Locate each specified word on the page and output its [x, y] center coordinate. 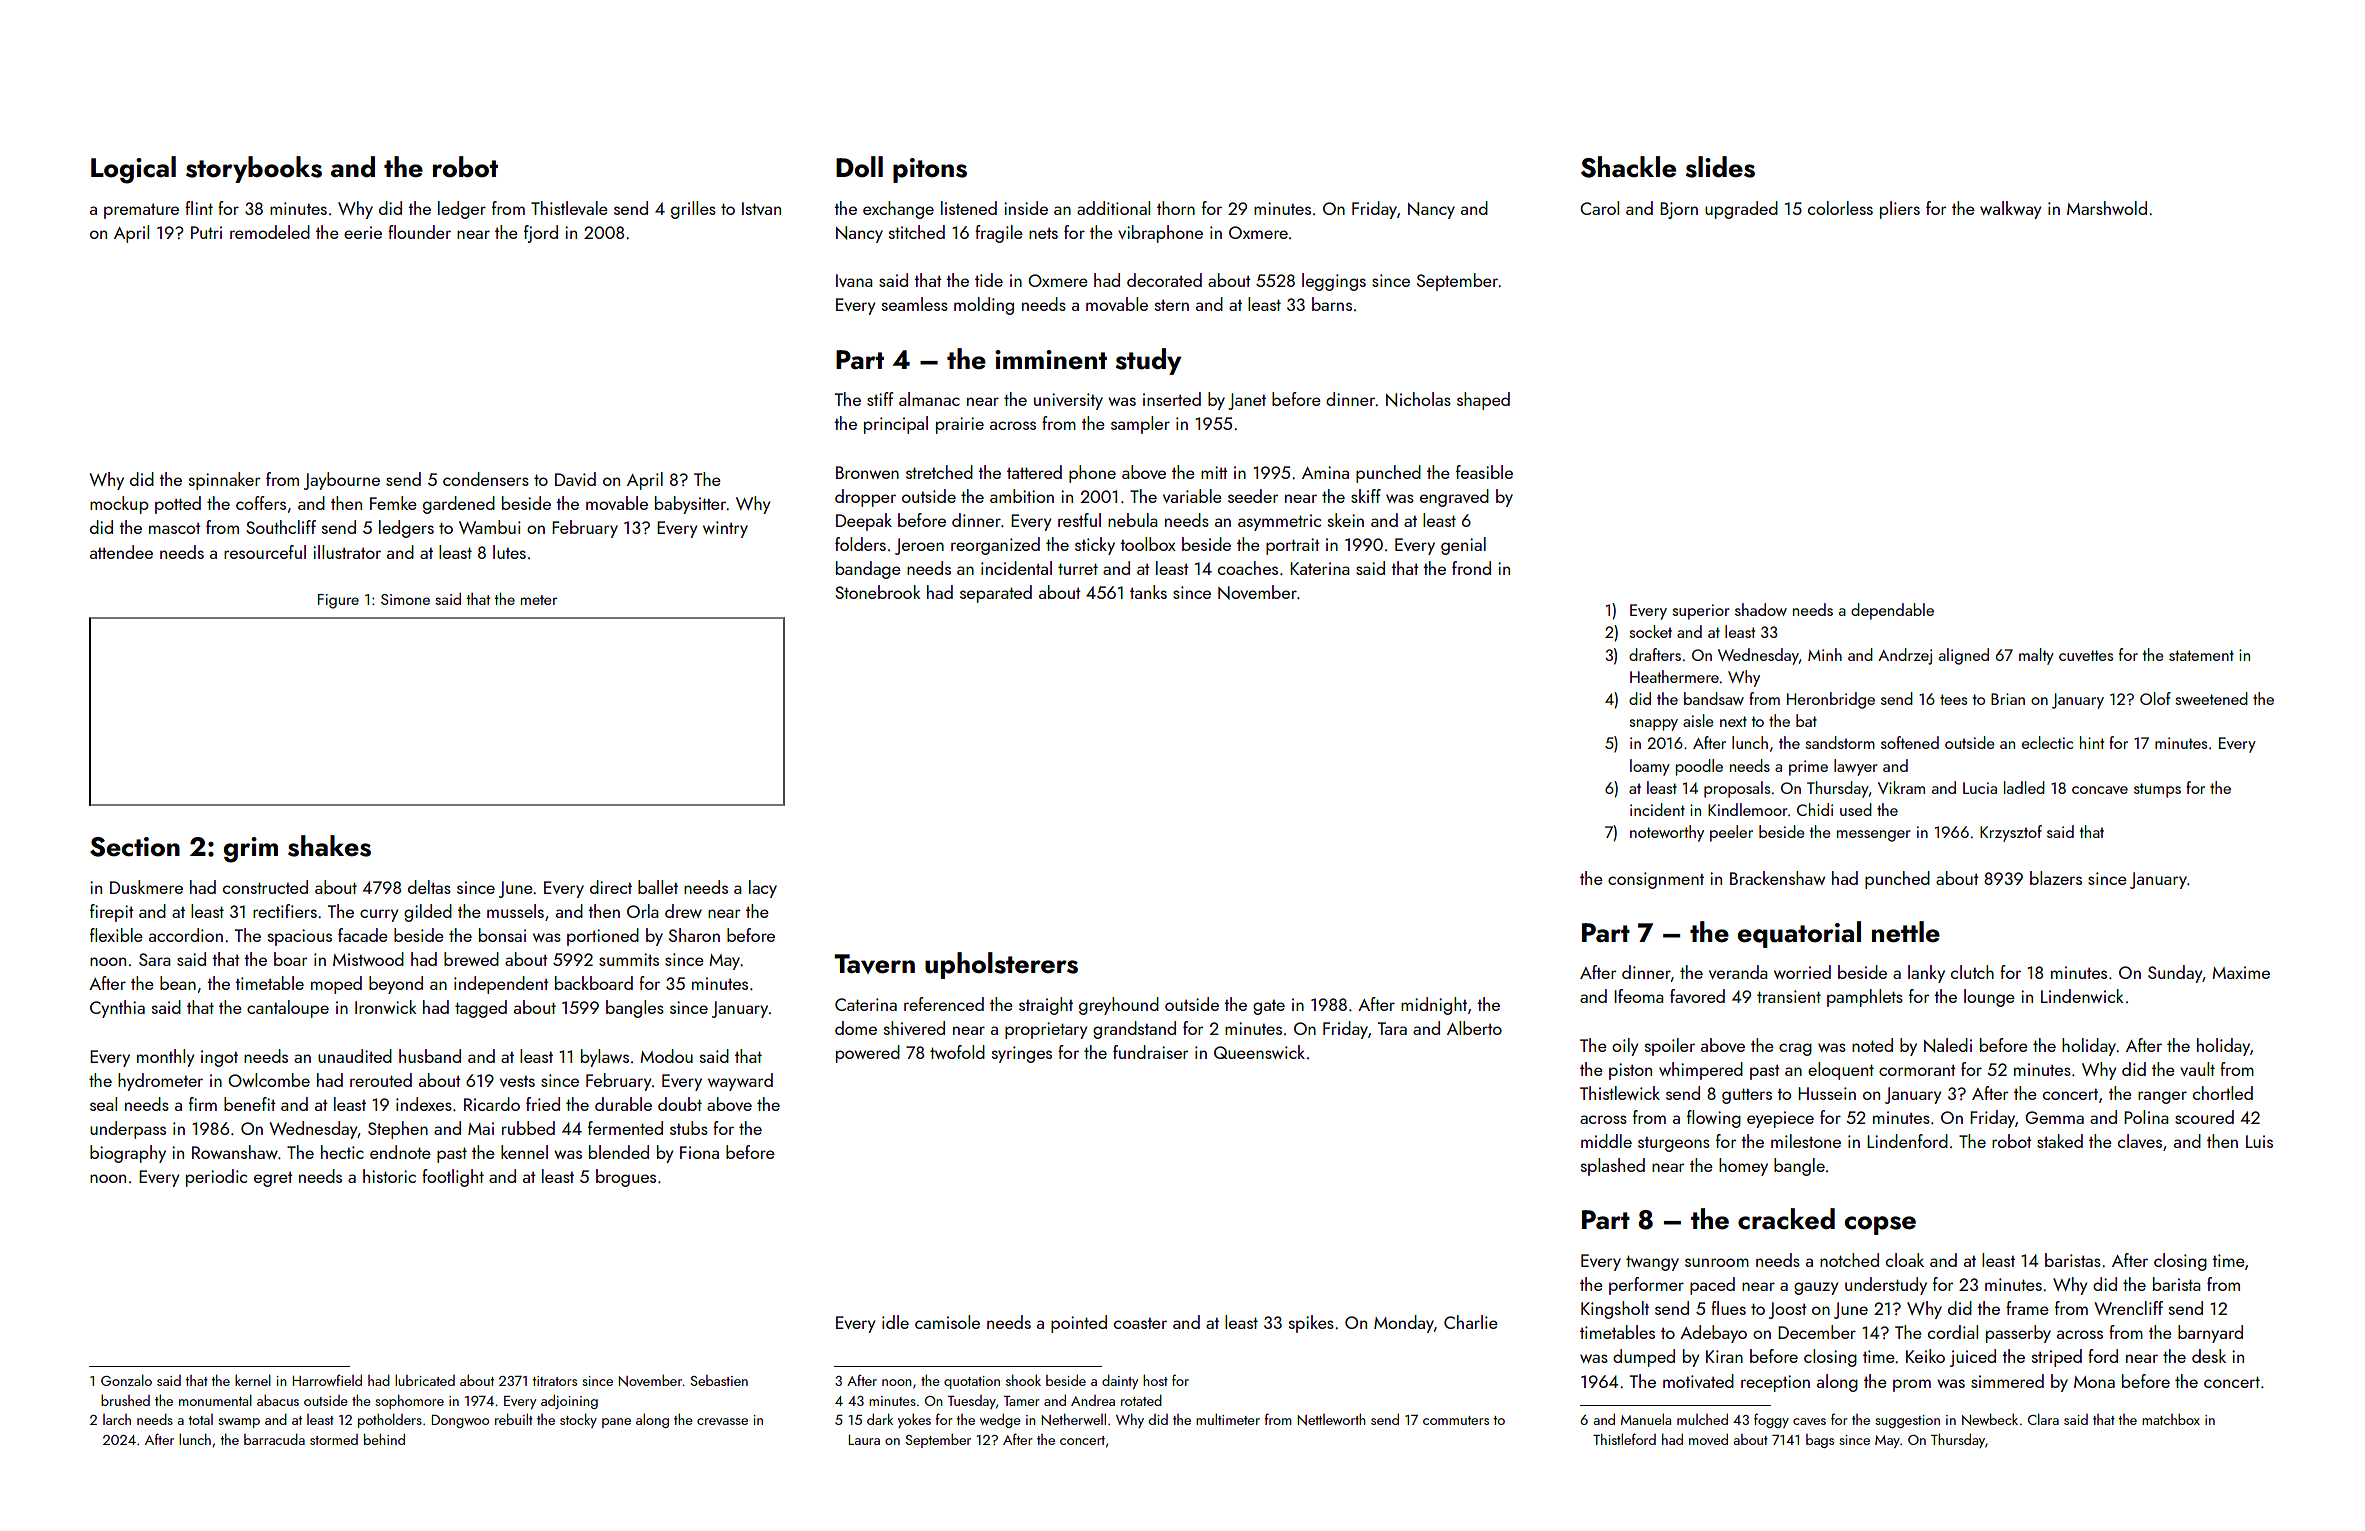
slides [1720, 167]
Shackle [1628, 167]
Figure [338, 601]
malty [2036, 656]
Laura [864, 1440]
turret [1078, 569]
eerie [363, 232]
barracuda [274, 1439]
